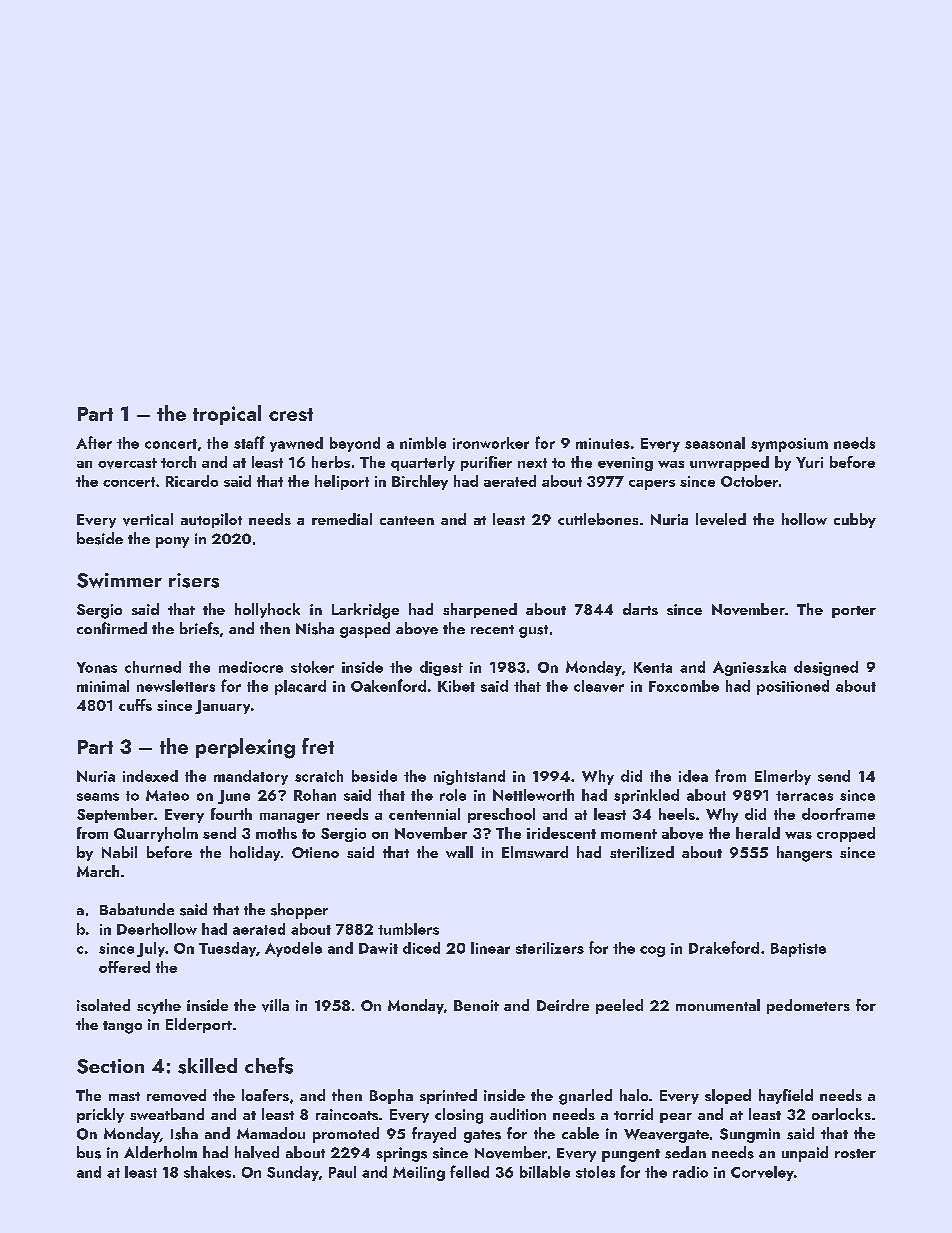 Image resolution: width=952 pixels, height=1233 pixels. Describe the element at coordinates (640, 609) in the image. I see `darts` at that location.
